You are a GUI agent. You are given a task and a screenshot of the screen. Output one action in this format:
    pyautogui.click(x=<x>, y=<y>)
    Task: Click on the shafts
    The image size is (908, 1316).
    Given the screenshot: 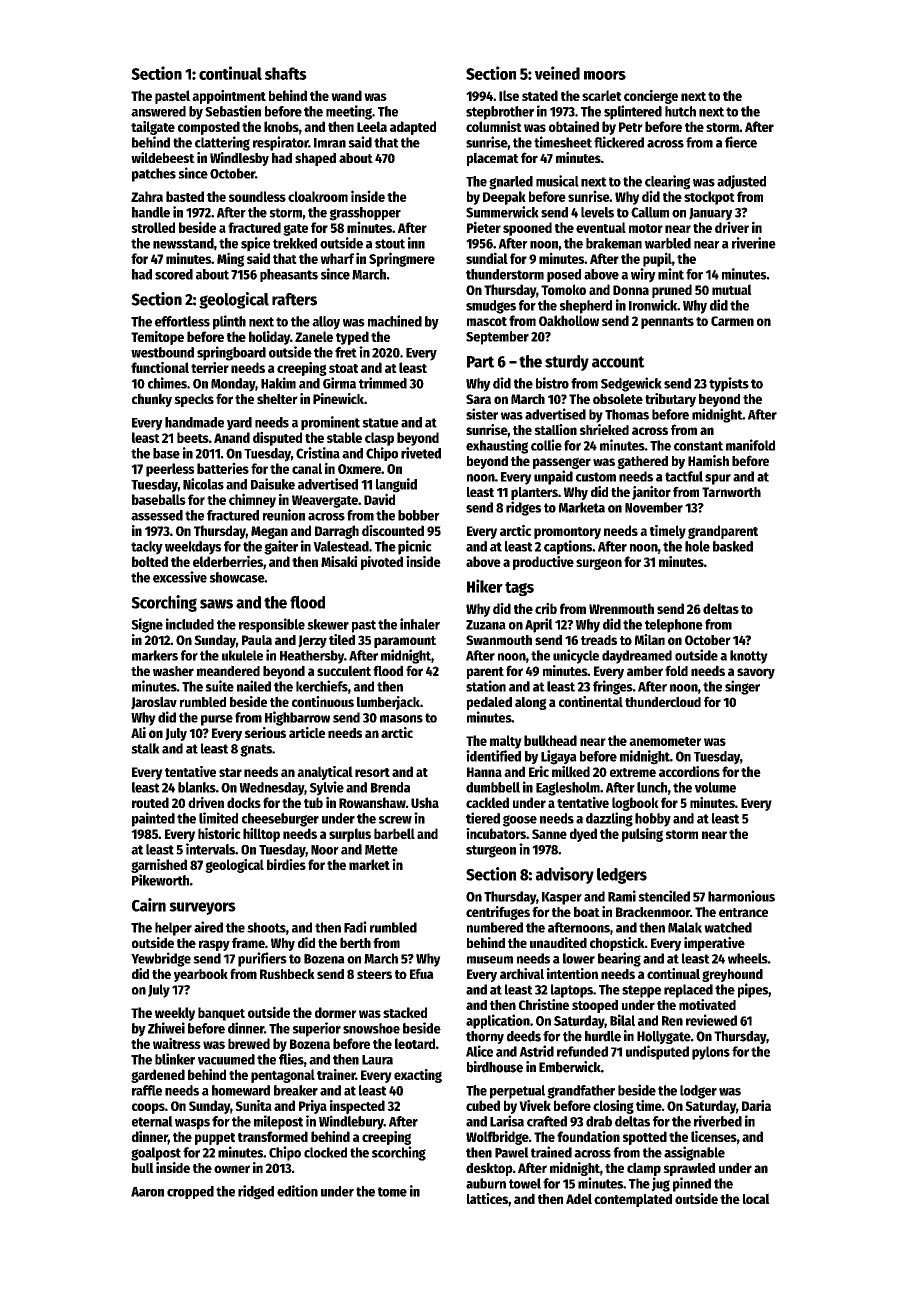 What is the action you would take?
    pyautogui.click(x=286, y=73)
